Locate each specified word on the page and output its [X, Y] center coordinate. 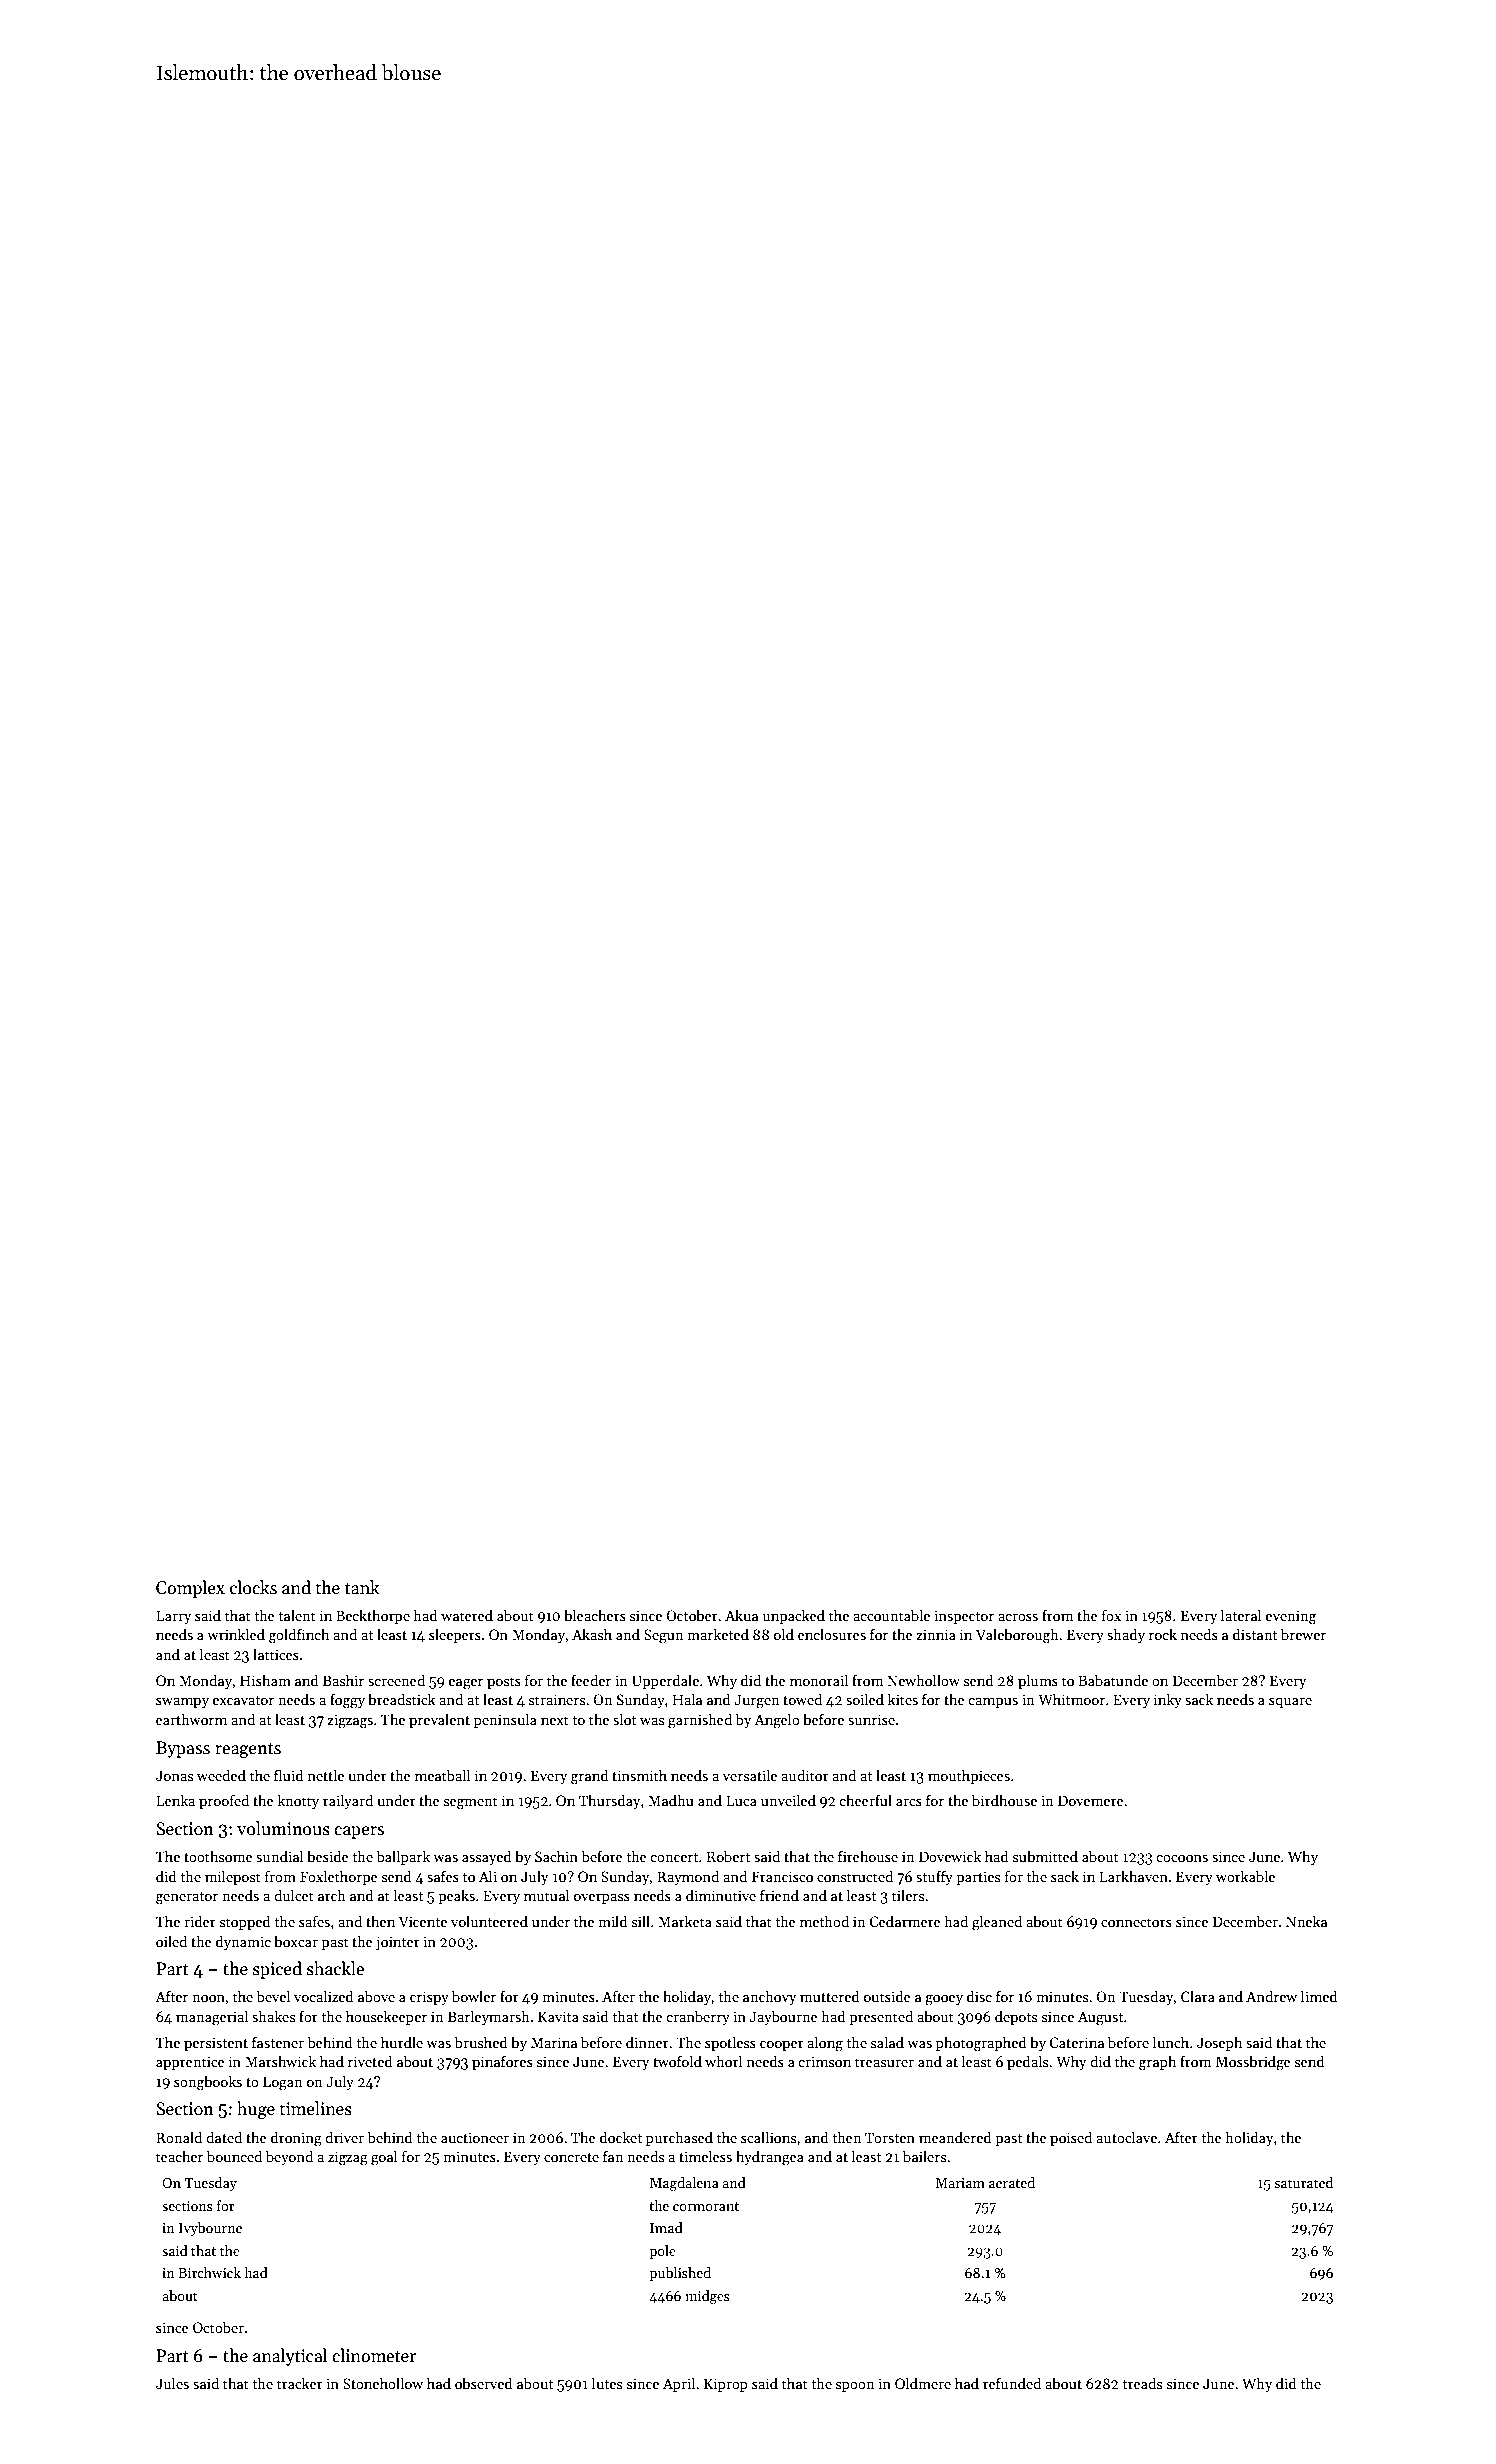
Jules [172, 2383]
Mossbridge [1253, 2063]
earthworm [191, 1719]
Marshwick [280, 2061]
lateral [1241, 1615]
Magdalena [684, 2184]
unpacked [794, 1616]
